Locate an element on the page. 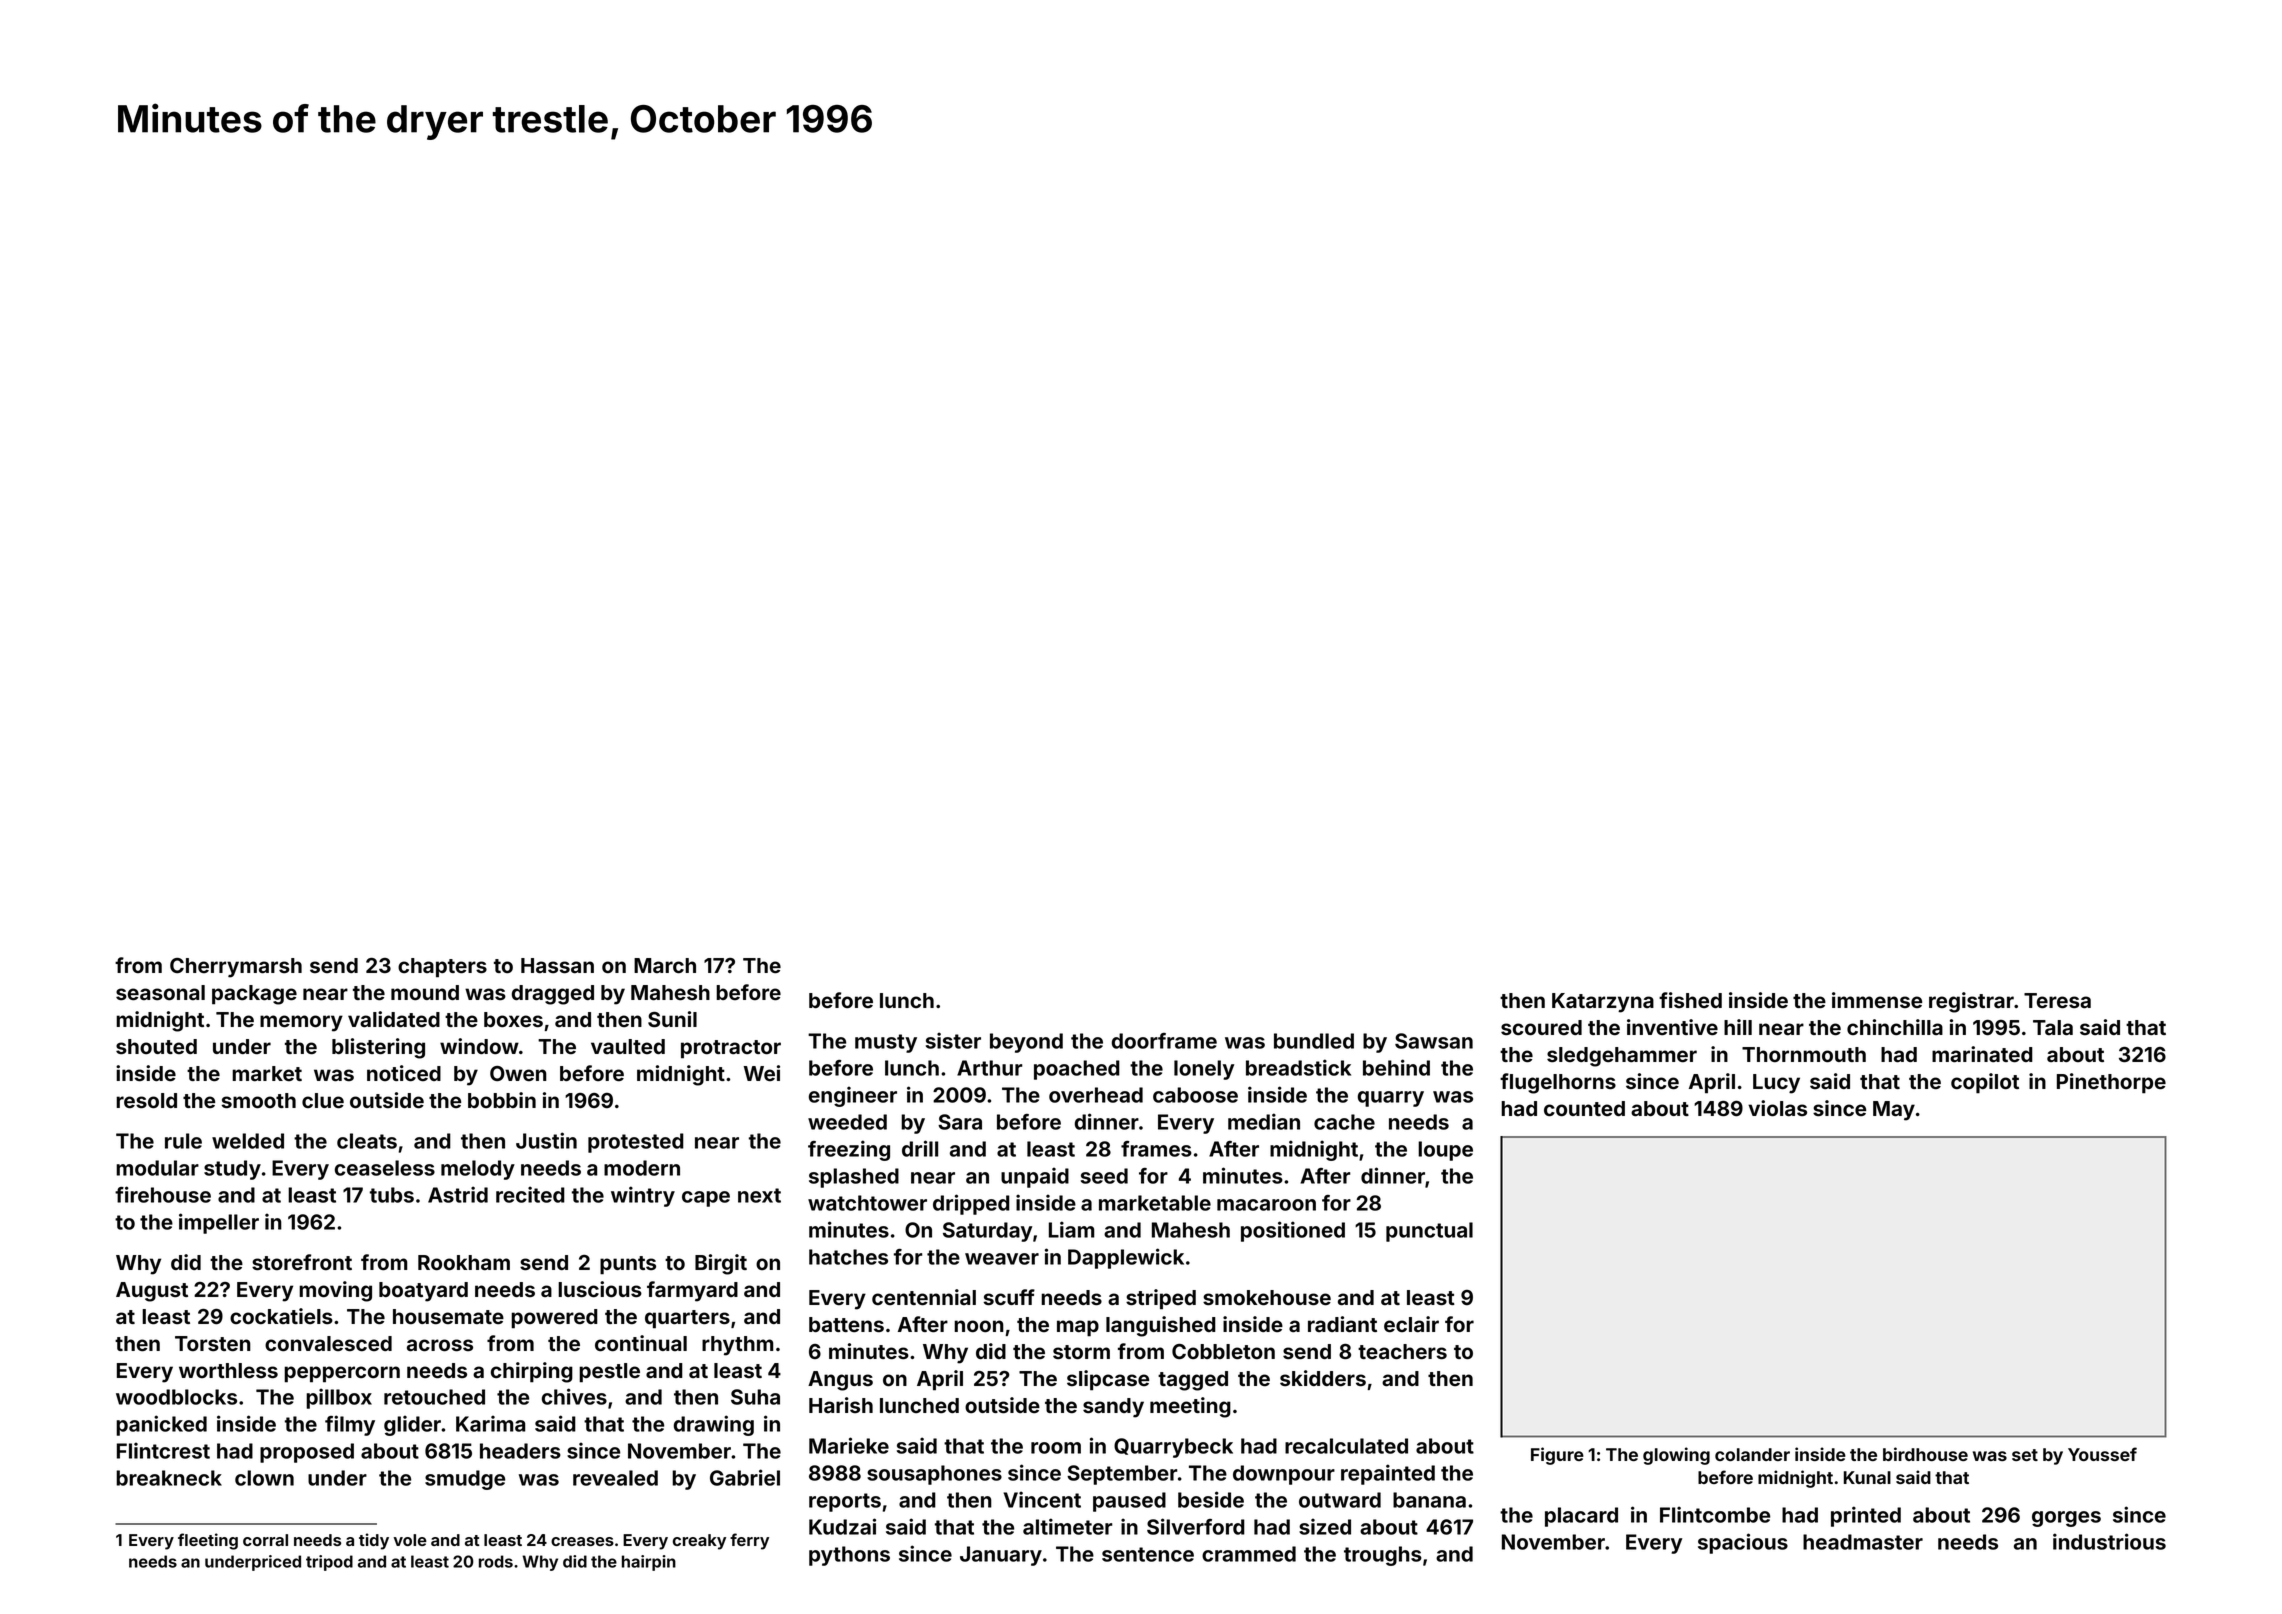  hairpin is located at coordinates (649, 1563).
